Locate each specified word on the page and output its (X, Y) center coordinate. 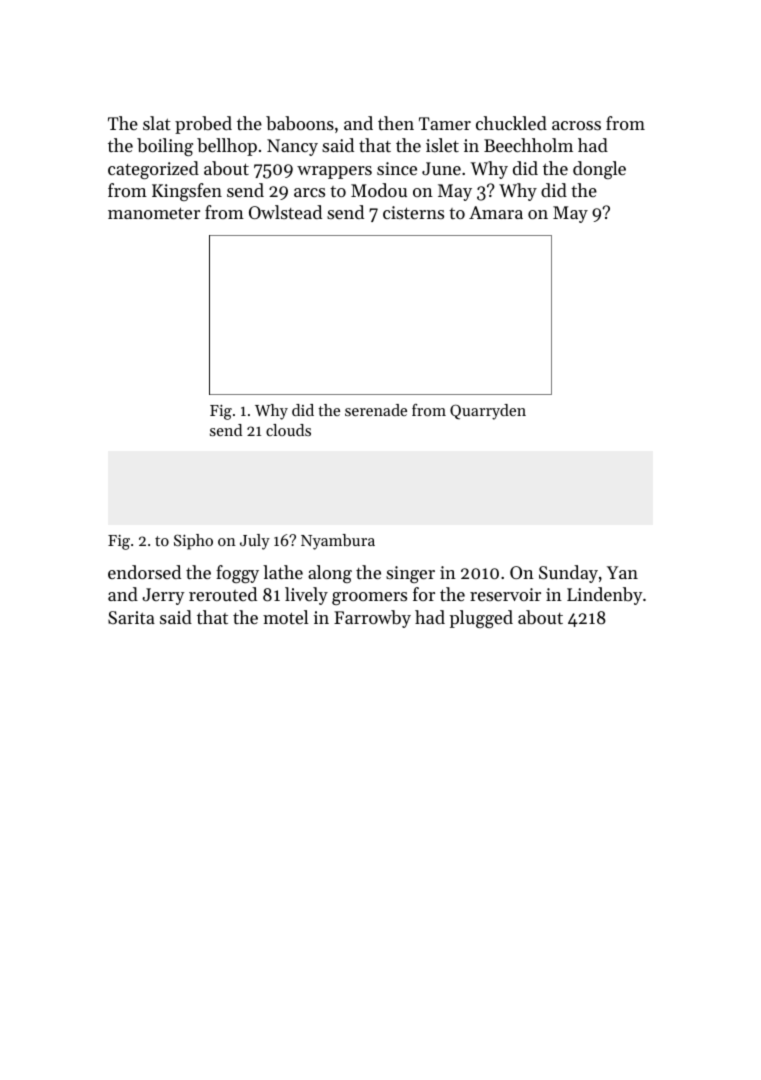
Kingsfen (187, 192)
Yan (622, 572)
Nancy (292, 147)
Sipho (193, 542)
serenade (376, 410)
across (576, 125)
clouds (288, 430)
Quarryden (488, 412)
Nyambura (338, 542)
